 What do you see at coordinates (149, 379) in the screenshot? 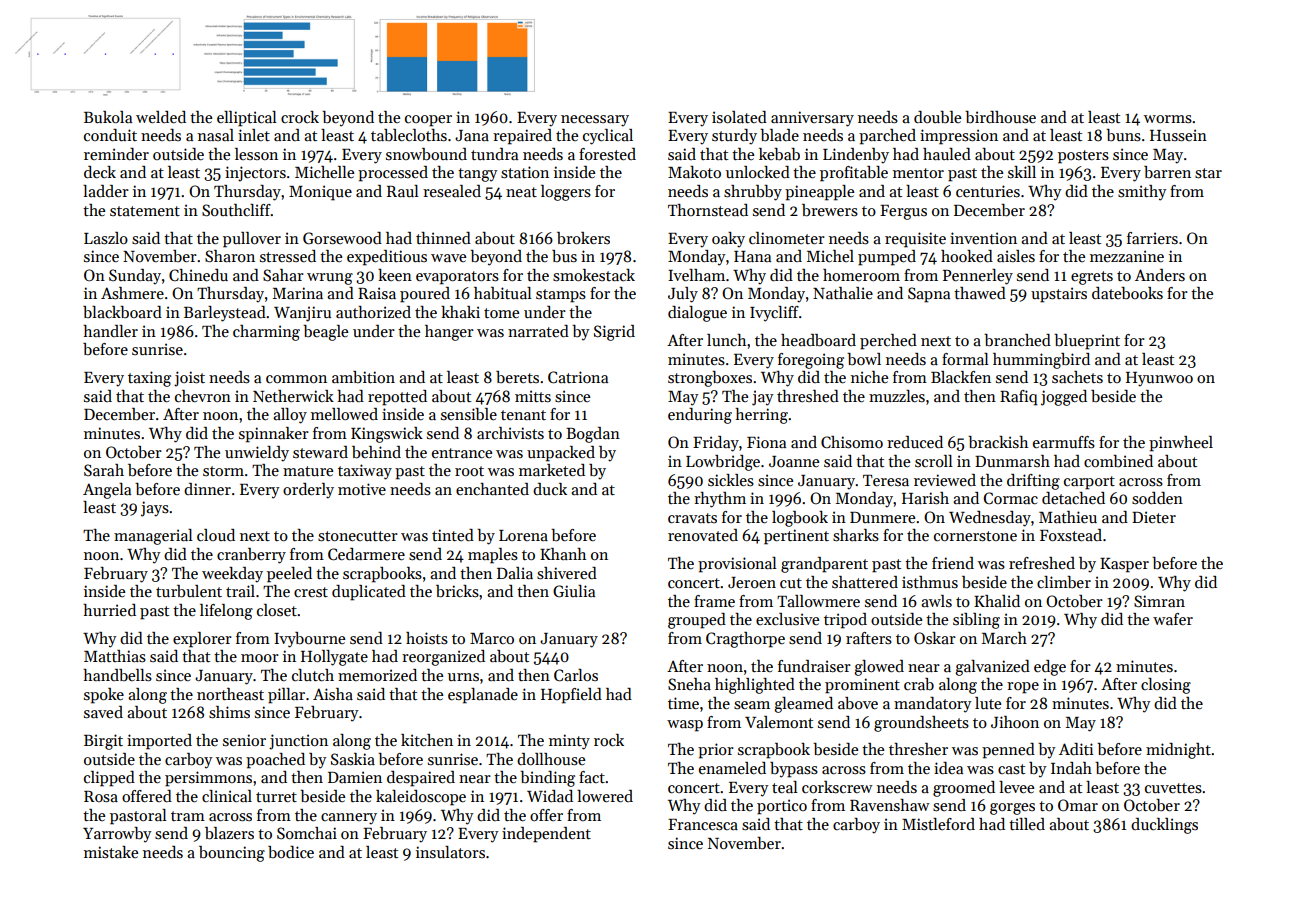
I see `taxing` at bounding box center [149, 379].
